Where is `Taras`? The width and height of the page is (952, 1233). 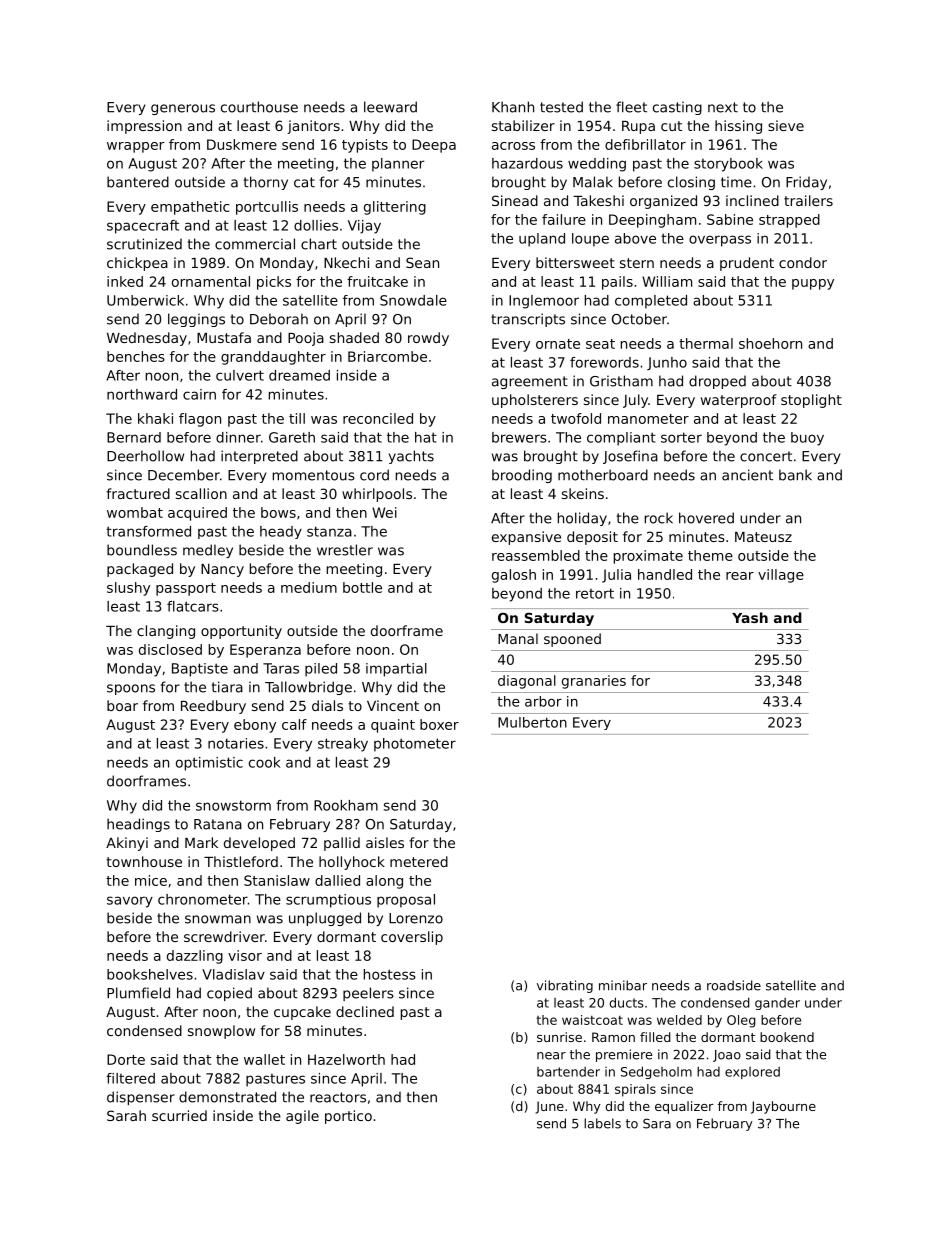 Taras is located at coordinates (281, 668).
